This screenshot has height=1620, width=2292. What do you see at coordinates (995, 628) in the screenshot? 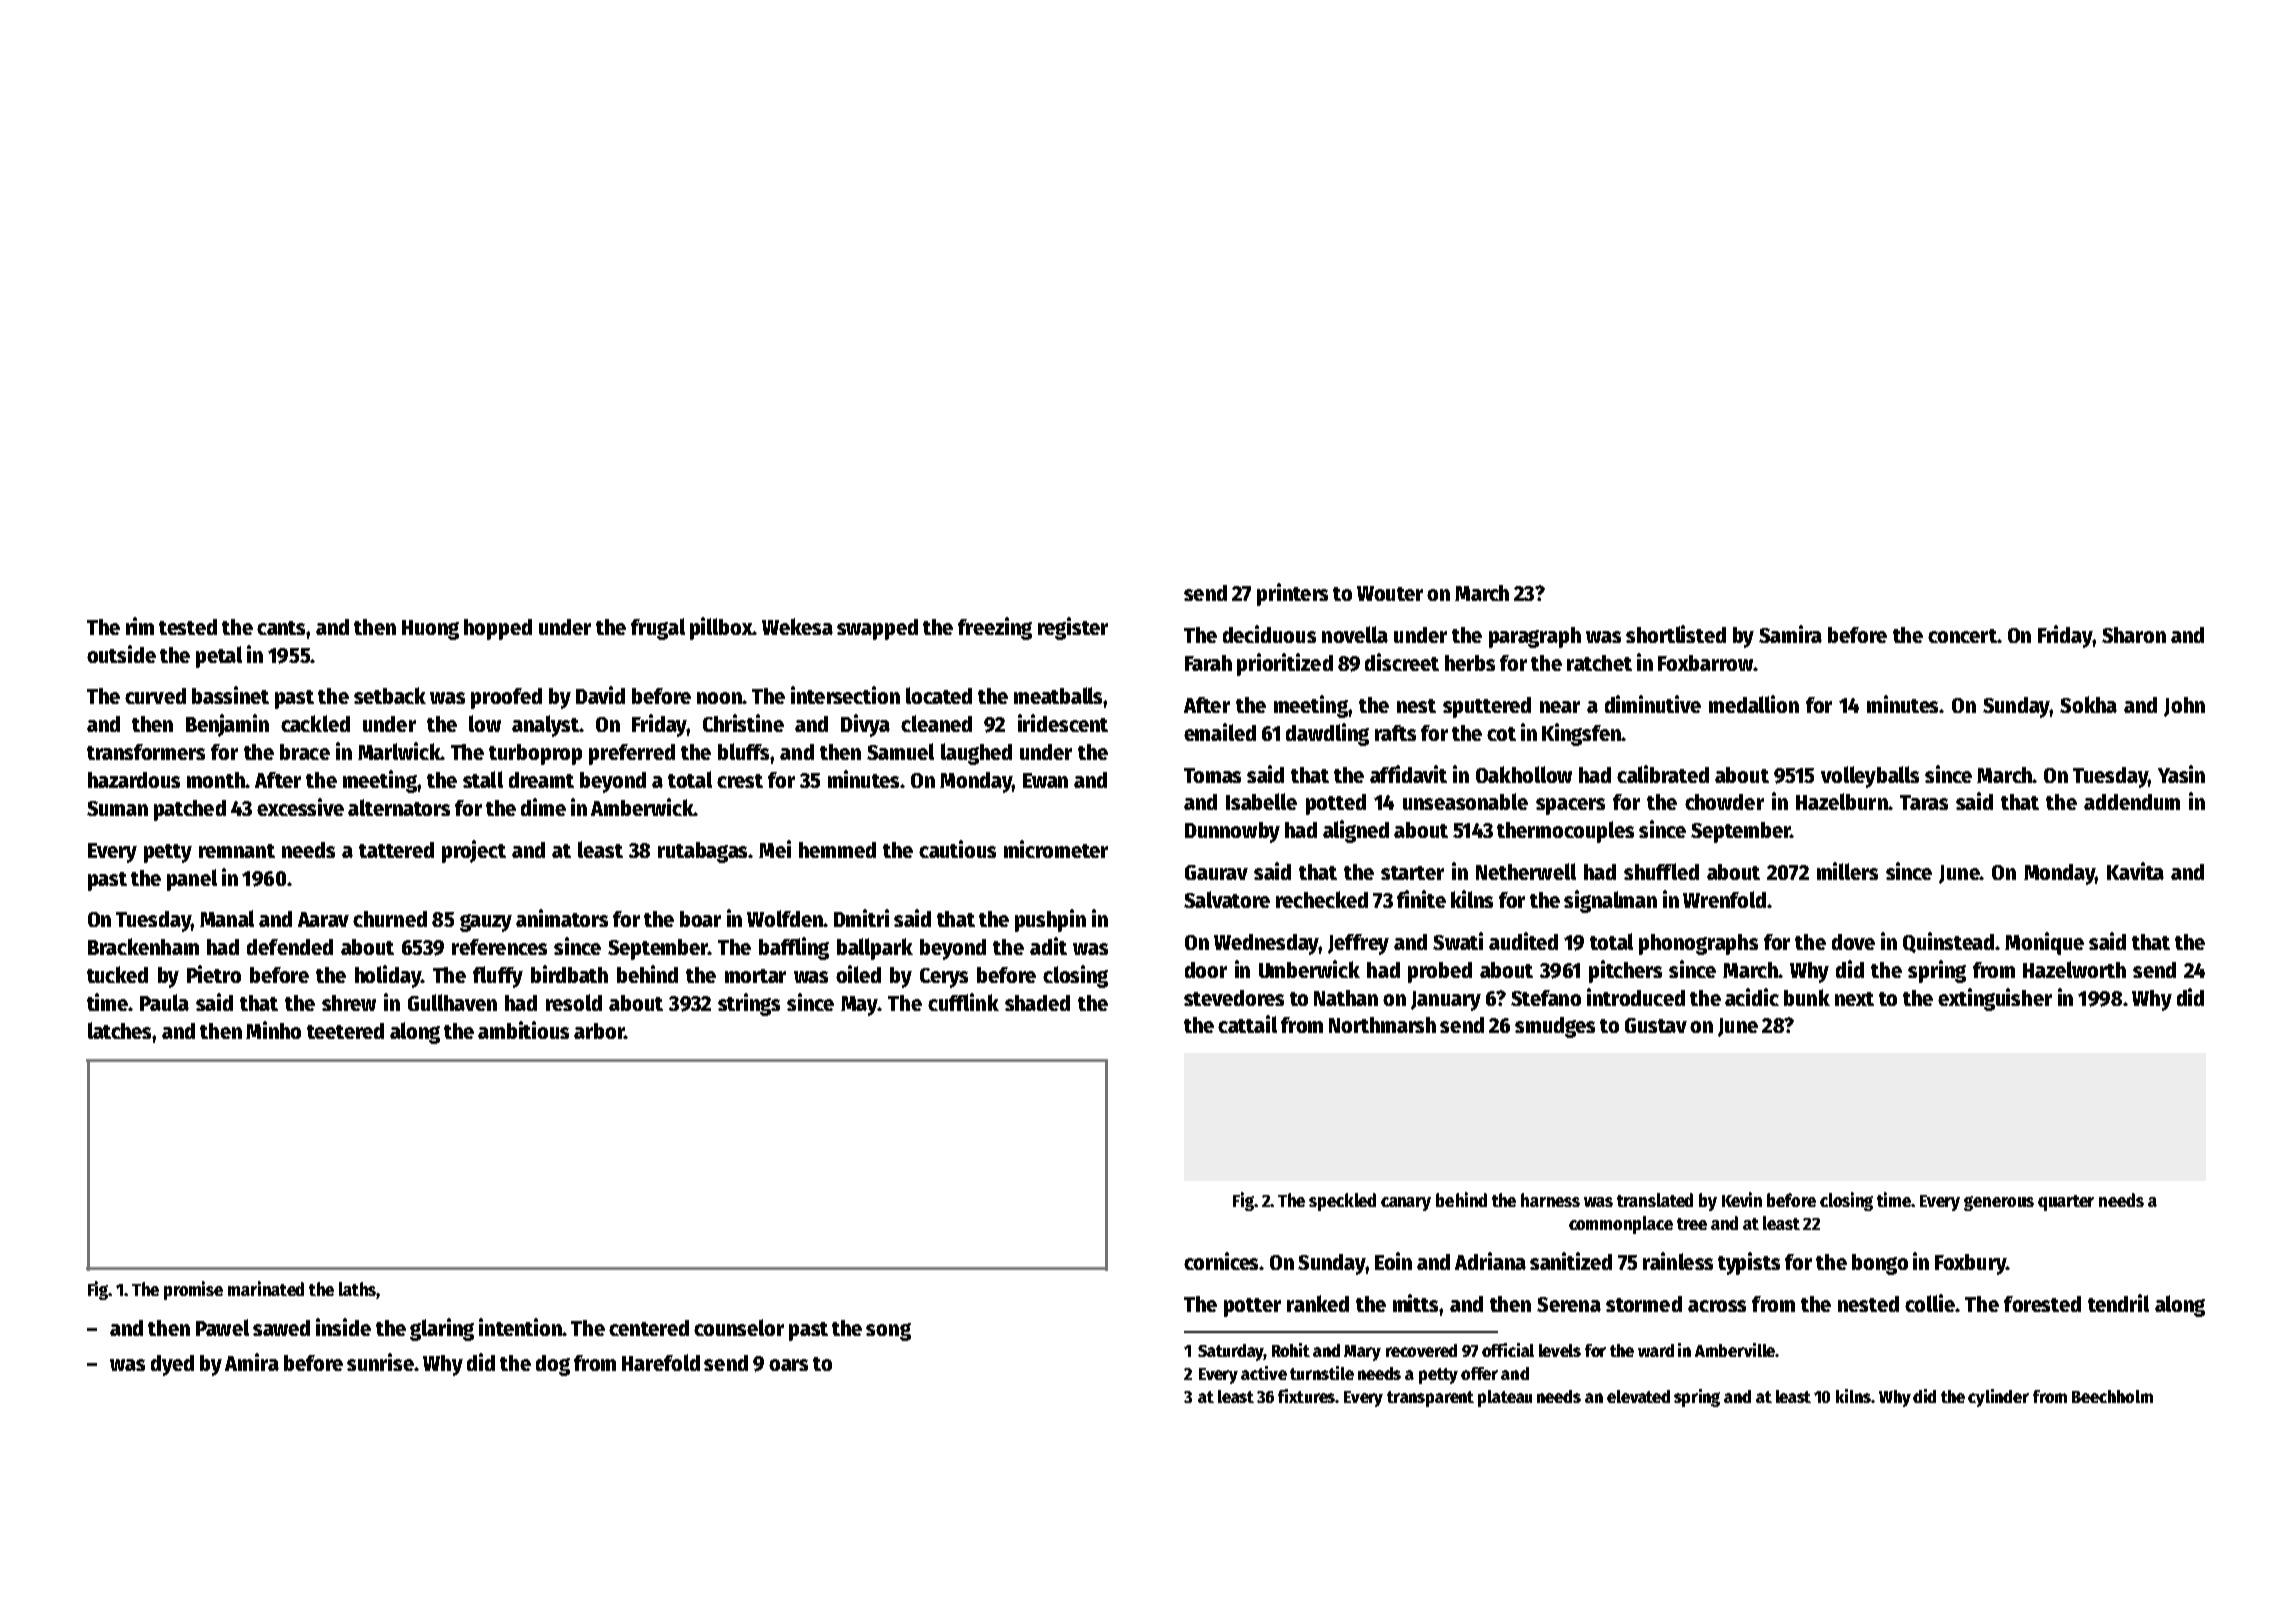
I see `freezing` at bounding box center [995, 628].
